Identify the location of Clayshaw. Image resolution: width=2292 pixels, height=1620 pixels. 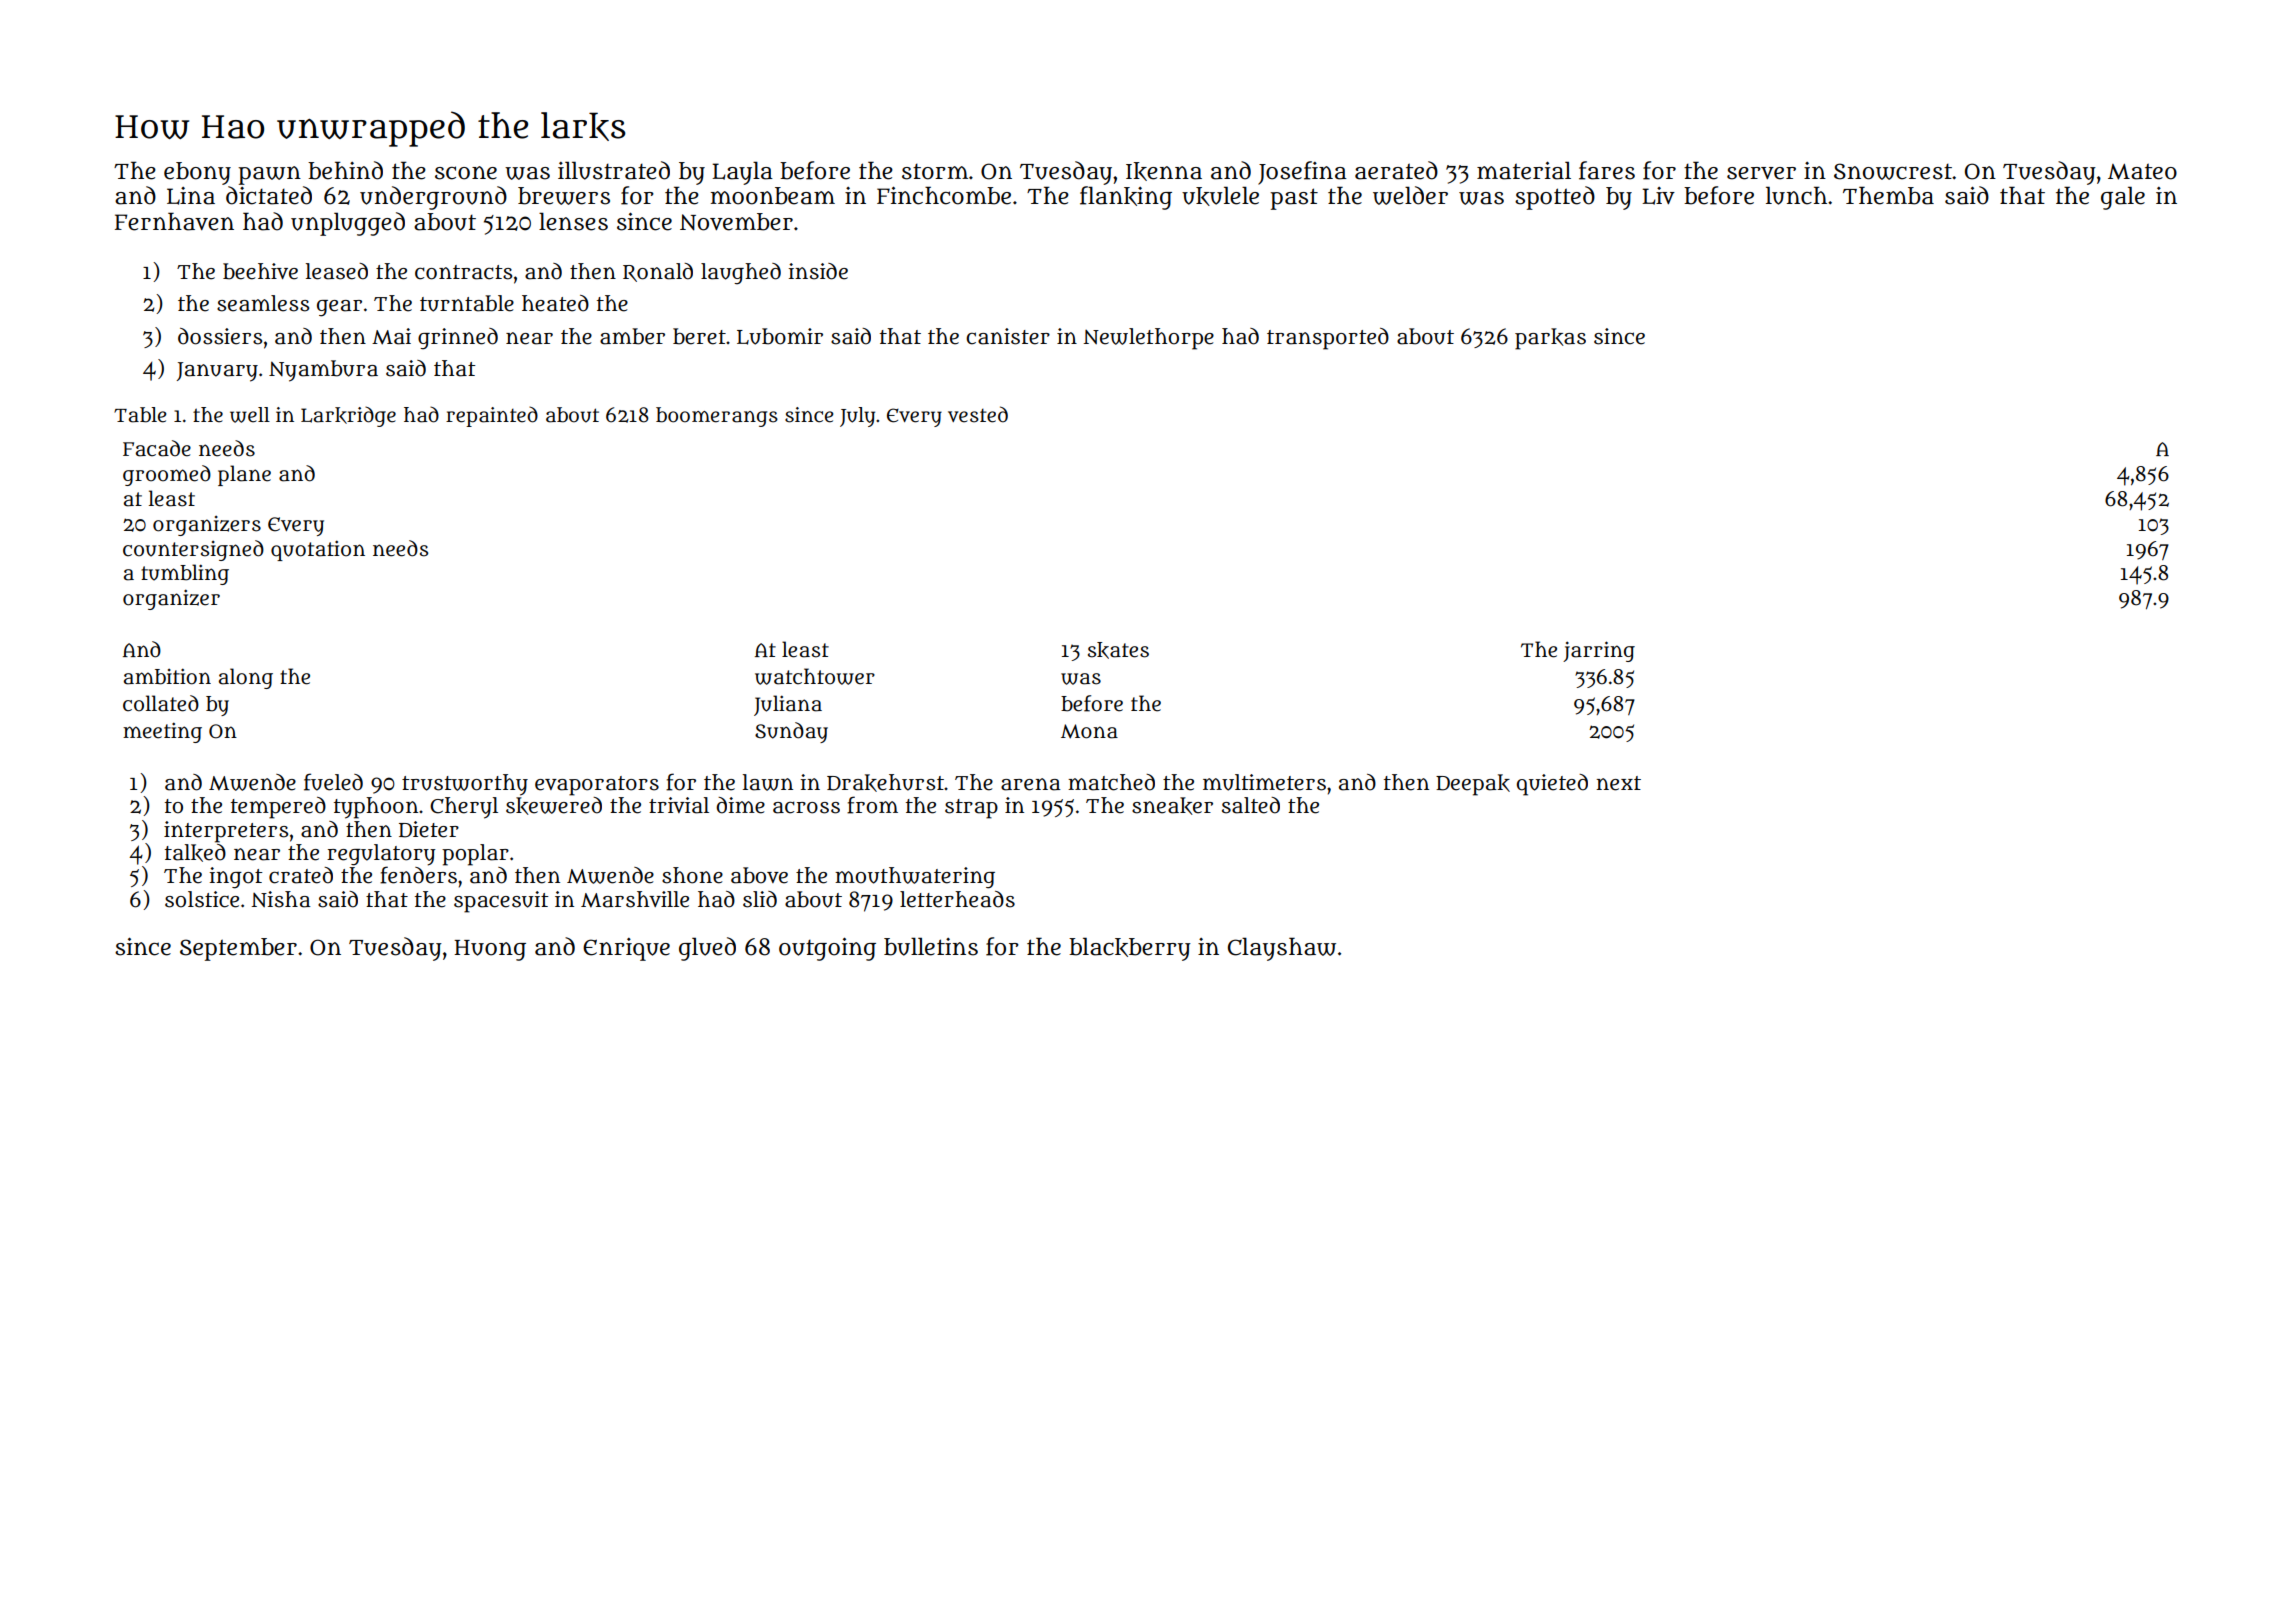
(1282, 949).
